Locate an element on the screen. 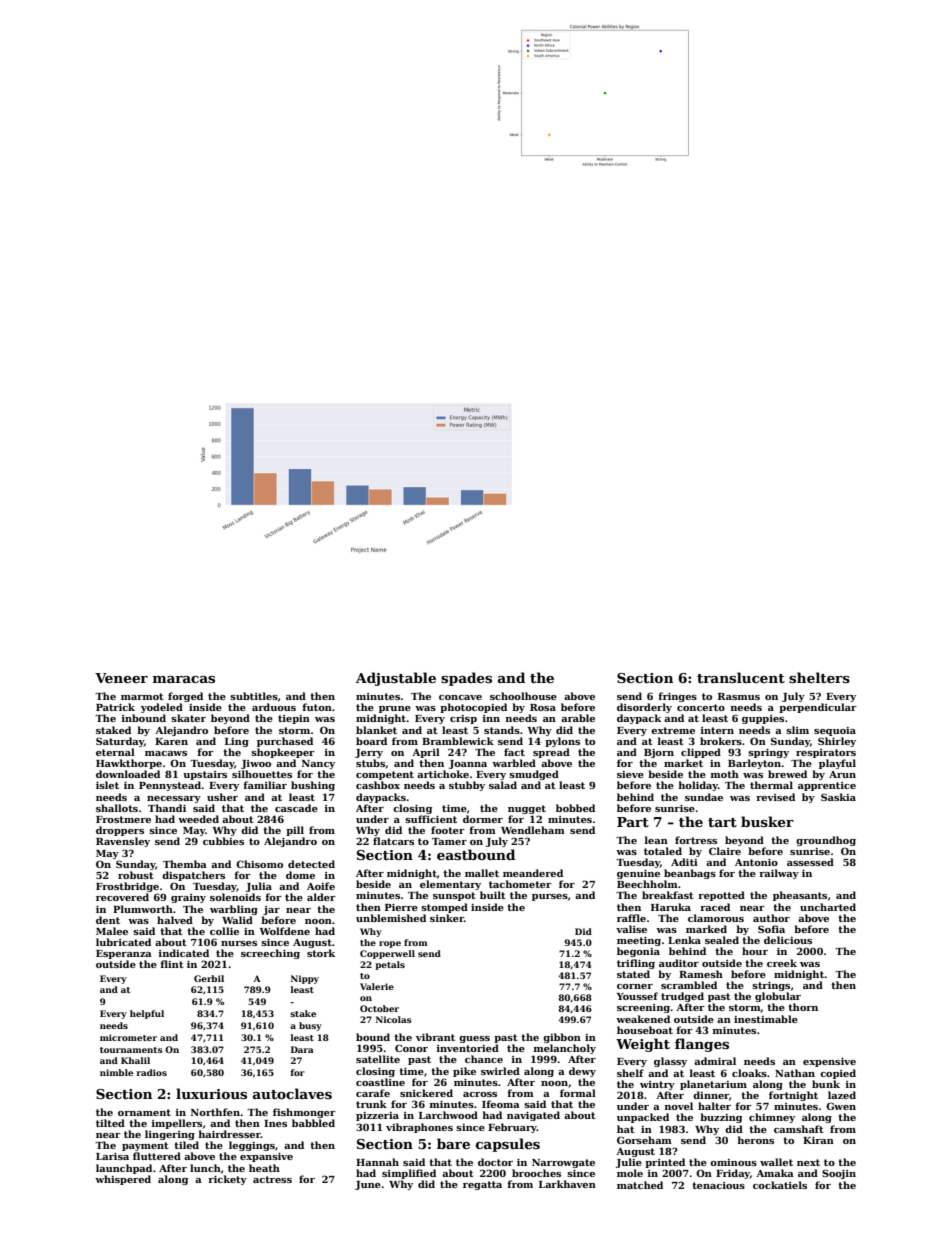 The width and height of the screenshot is (952, 1233). cockatiels is located at coordinates (780, 1185).
